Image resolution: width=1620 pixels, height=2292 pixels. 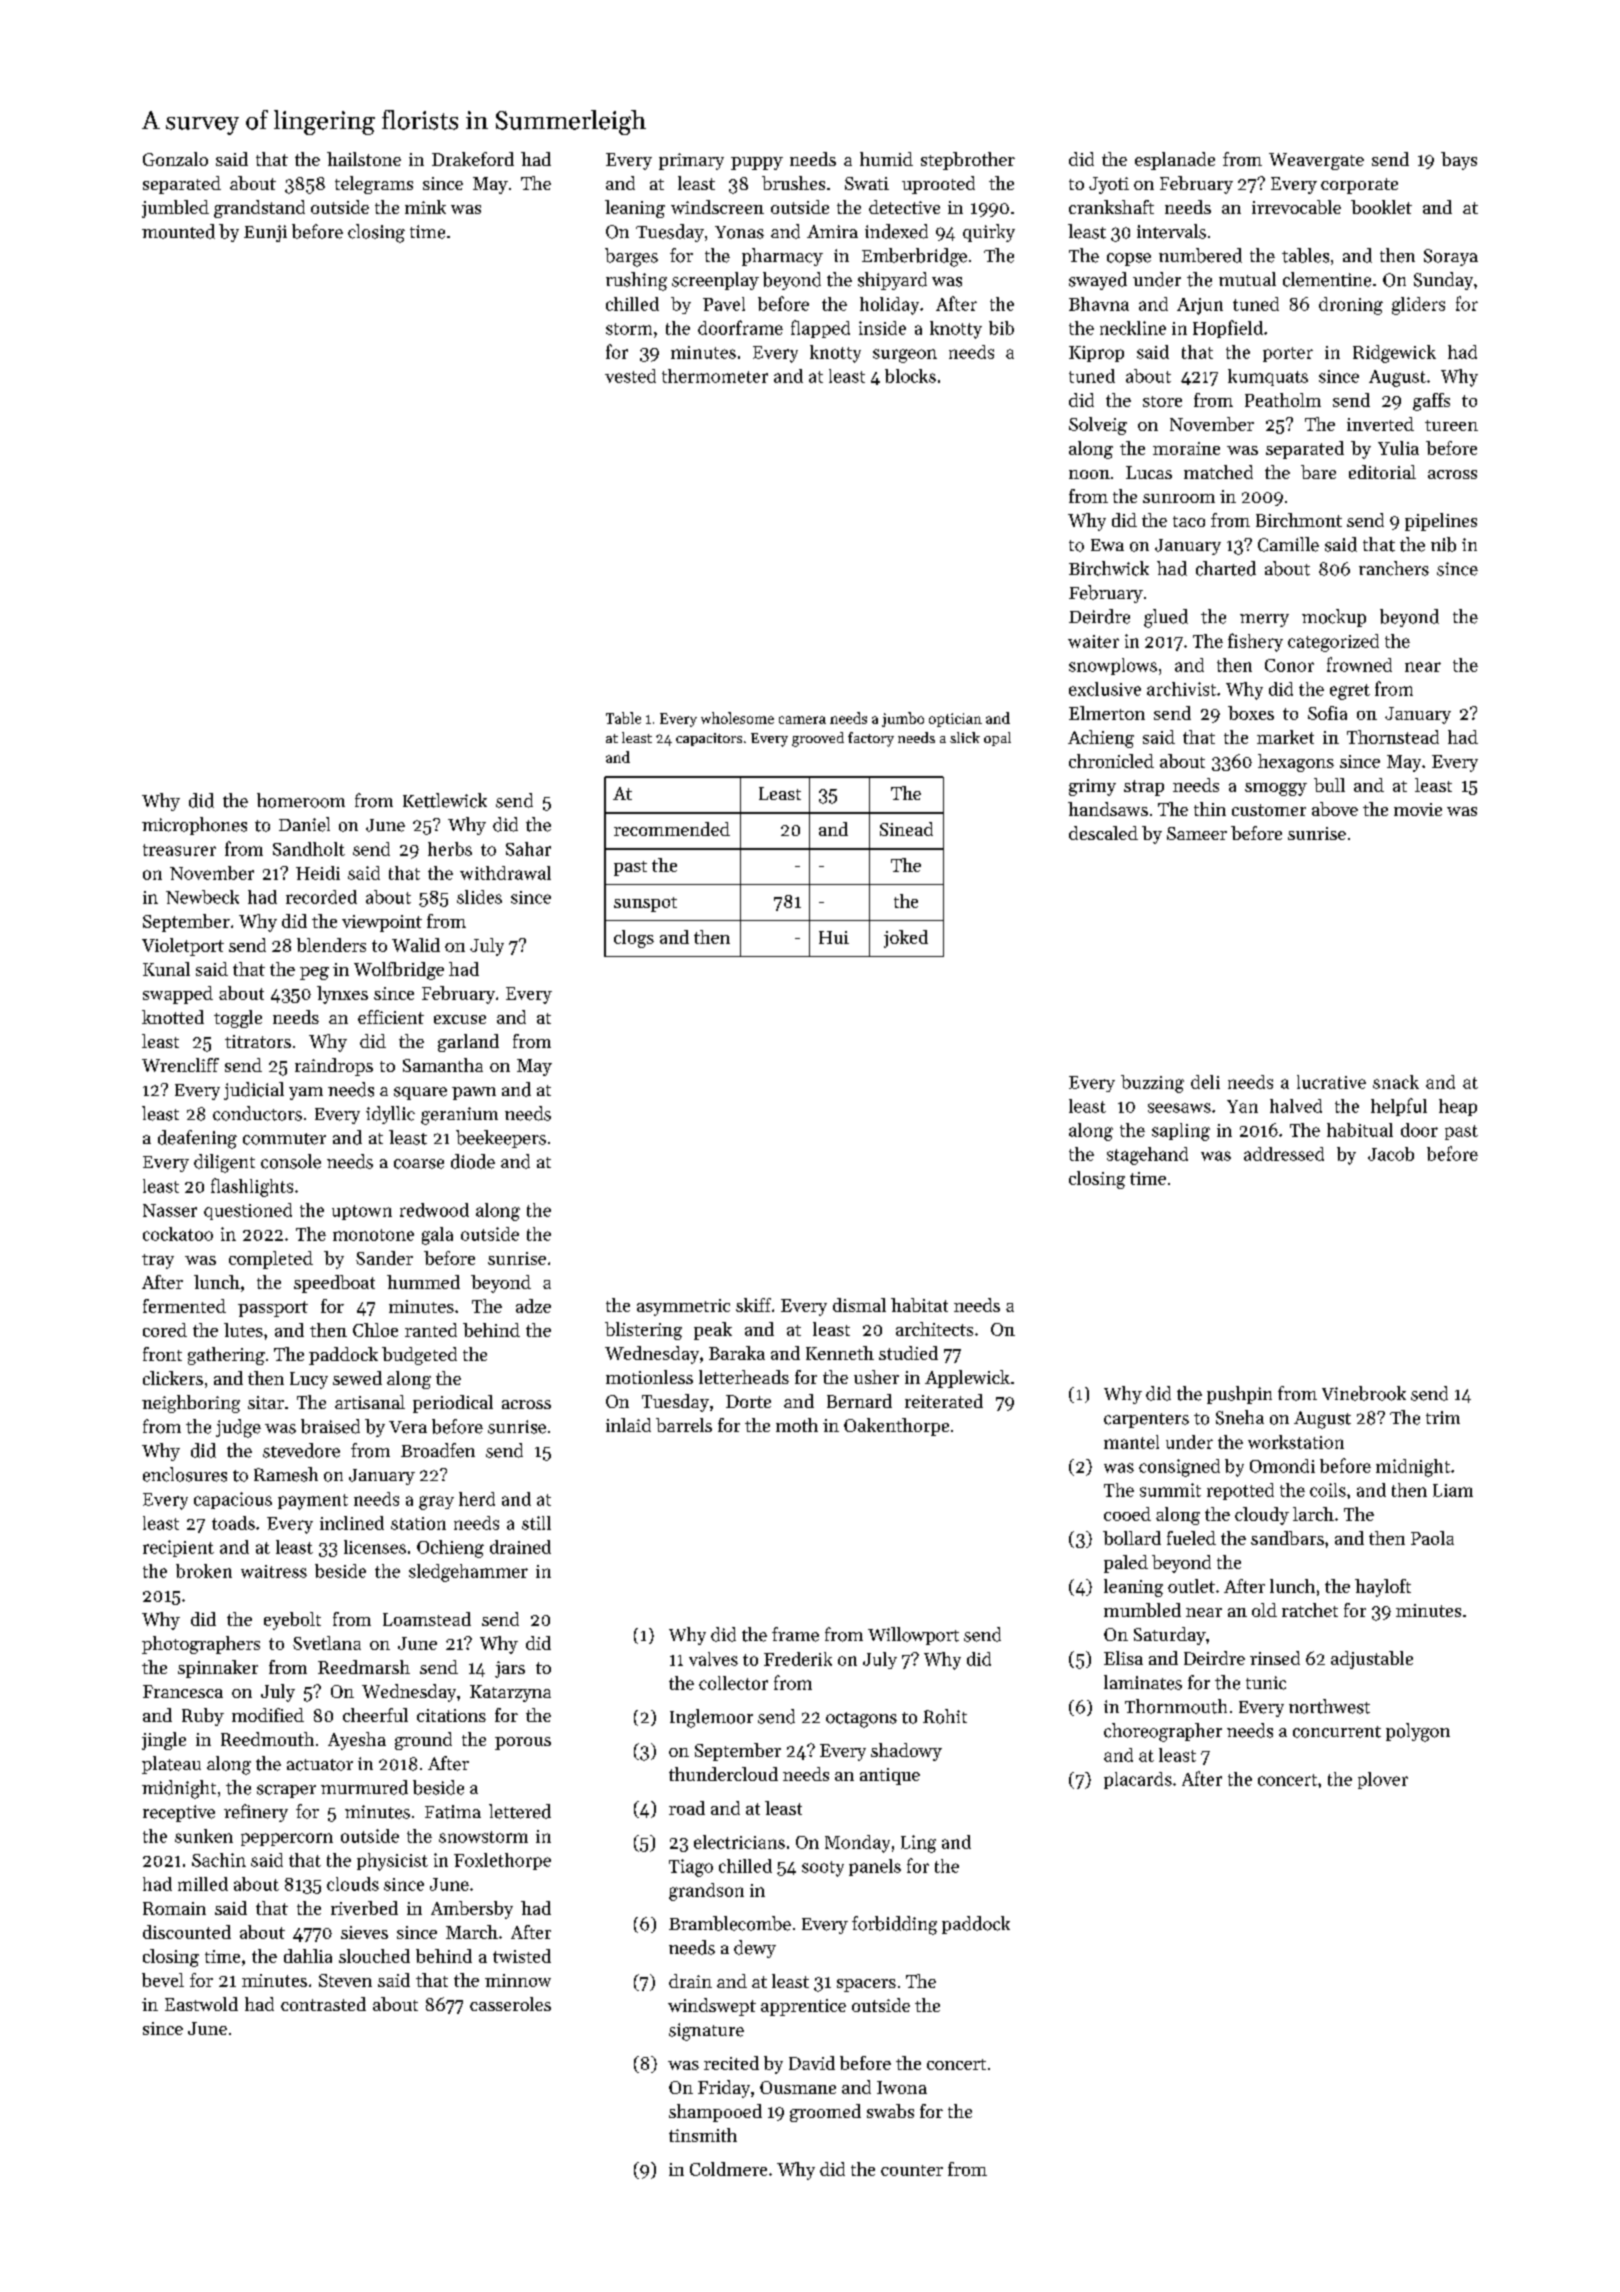 I want to click on wholesome, so click(x=737, y=718).
